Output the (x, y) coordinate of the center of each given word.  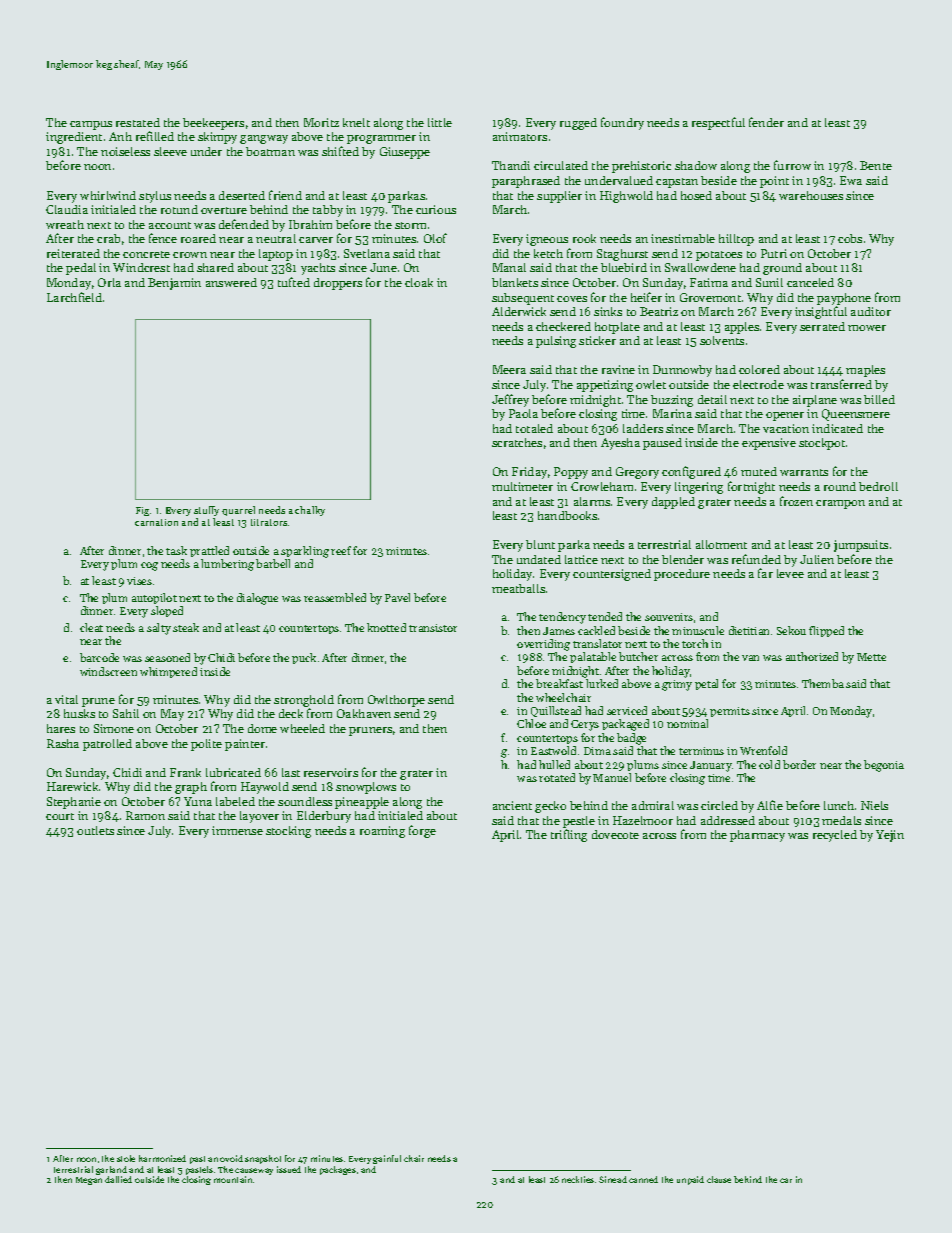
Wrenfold (763, 750)
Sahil (126, 713)
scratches (517, 442)
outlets (95, 830)
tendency (562, 618)
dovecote (615, 834)
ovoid (231, 1158)
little (440, 122)
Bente (876, 165)
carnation (156, 522)
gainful (387, 1159)
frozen (796, 501)
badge (631, 739)
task (176, 550)
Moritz (321, 122)
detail (712, 399)
